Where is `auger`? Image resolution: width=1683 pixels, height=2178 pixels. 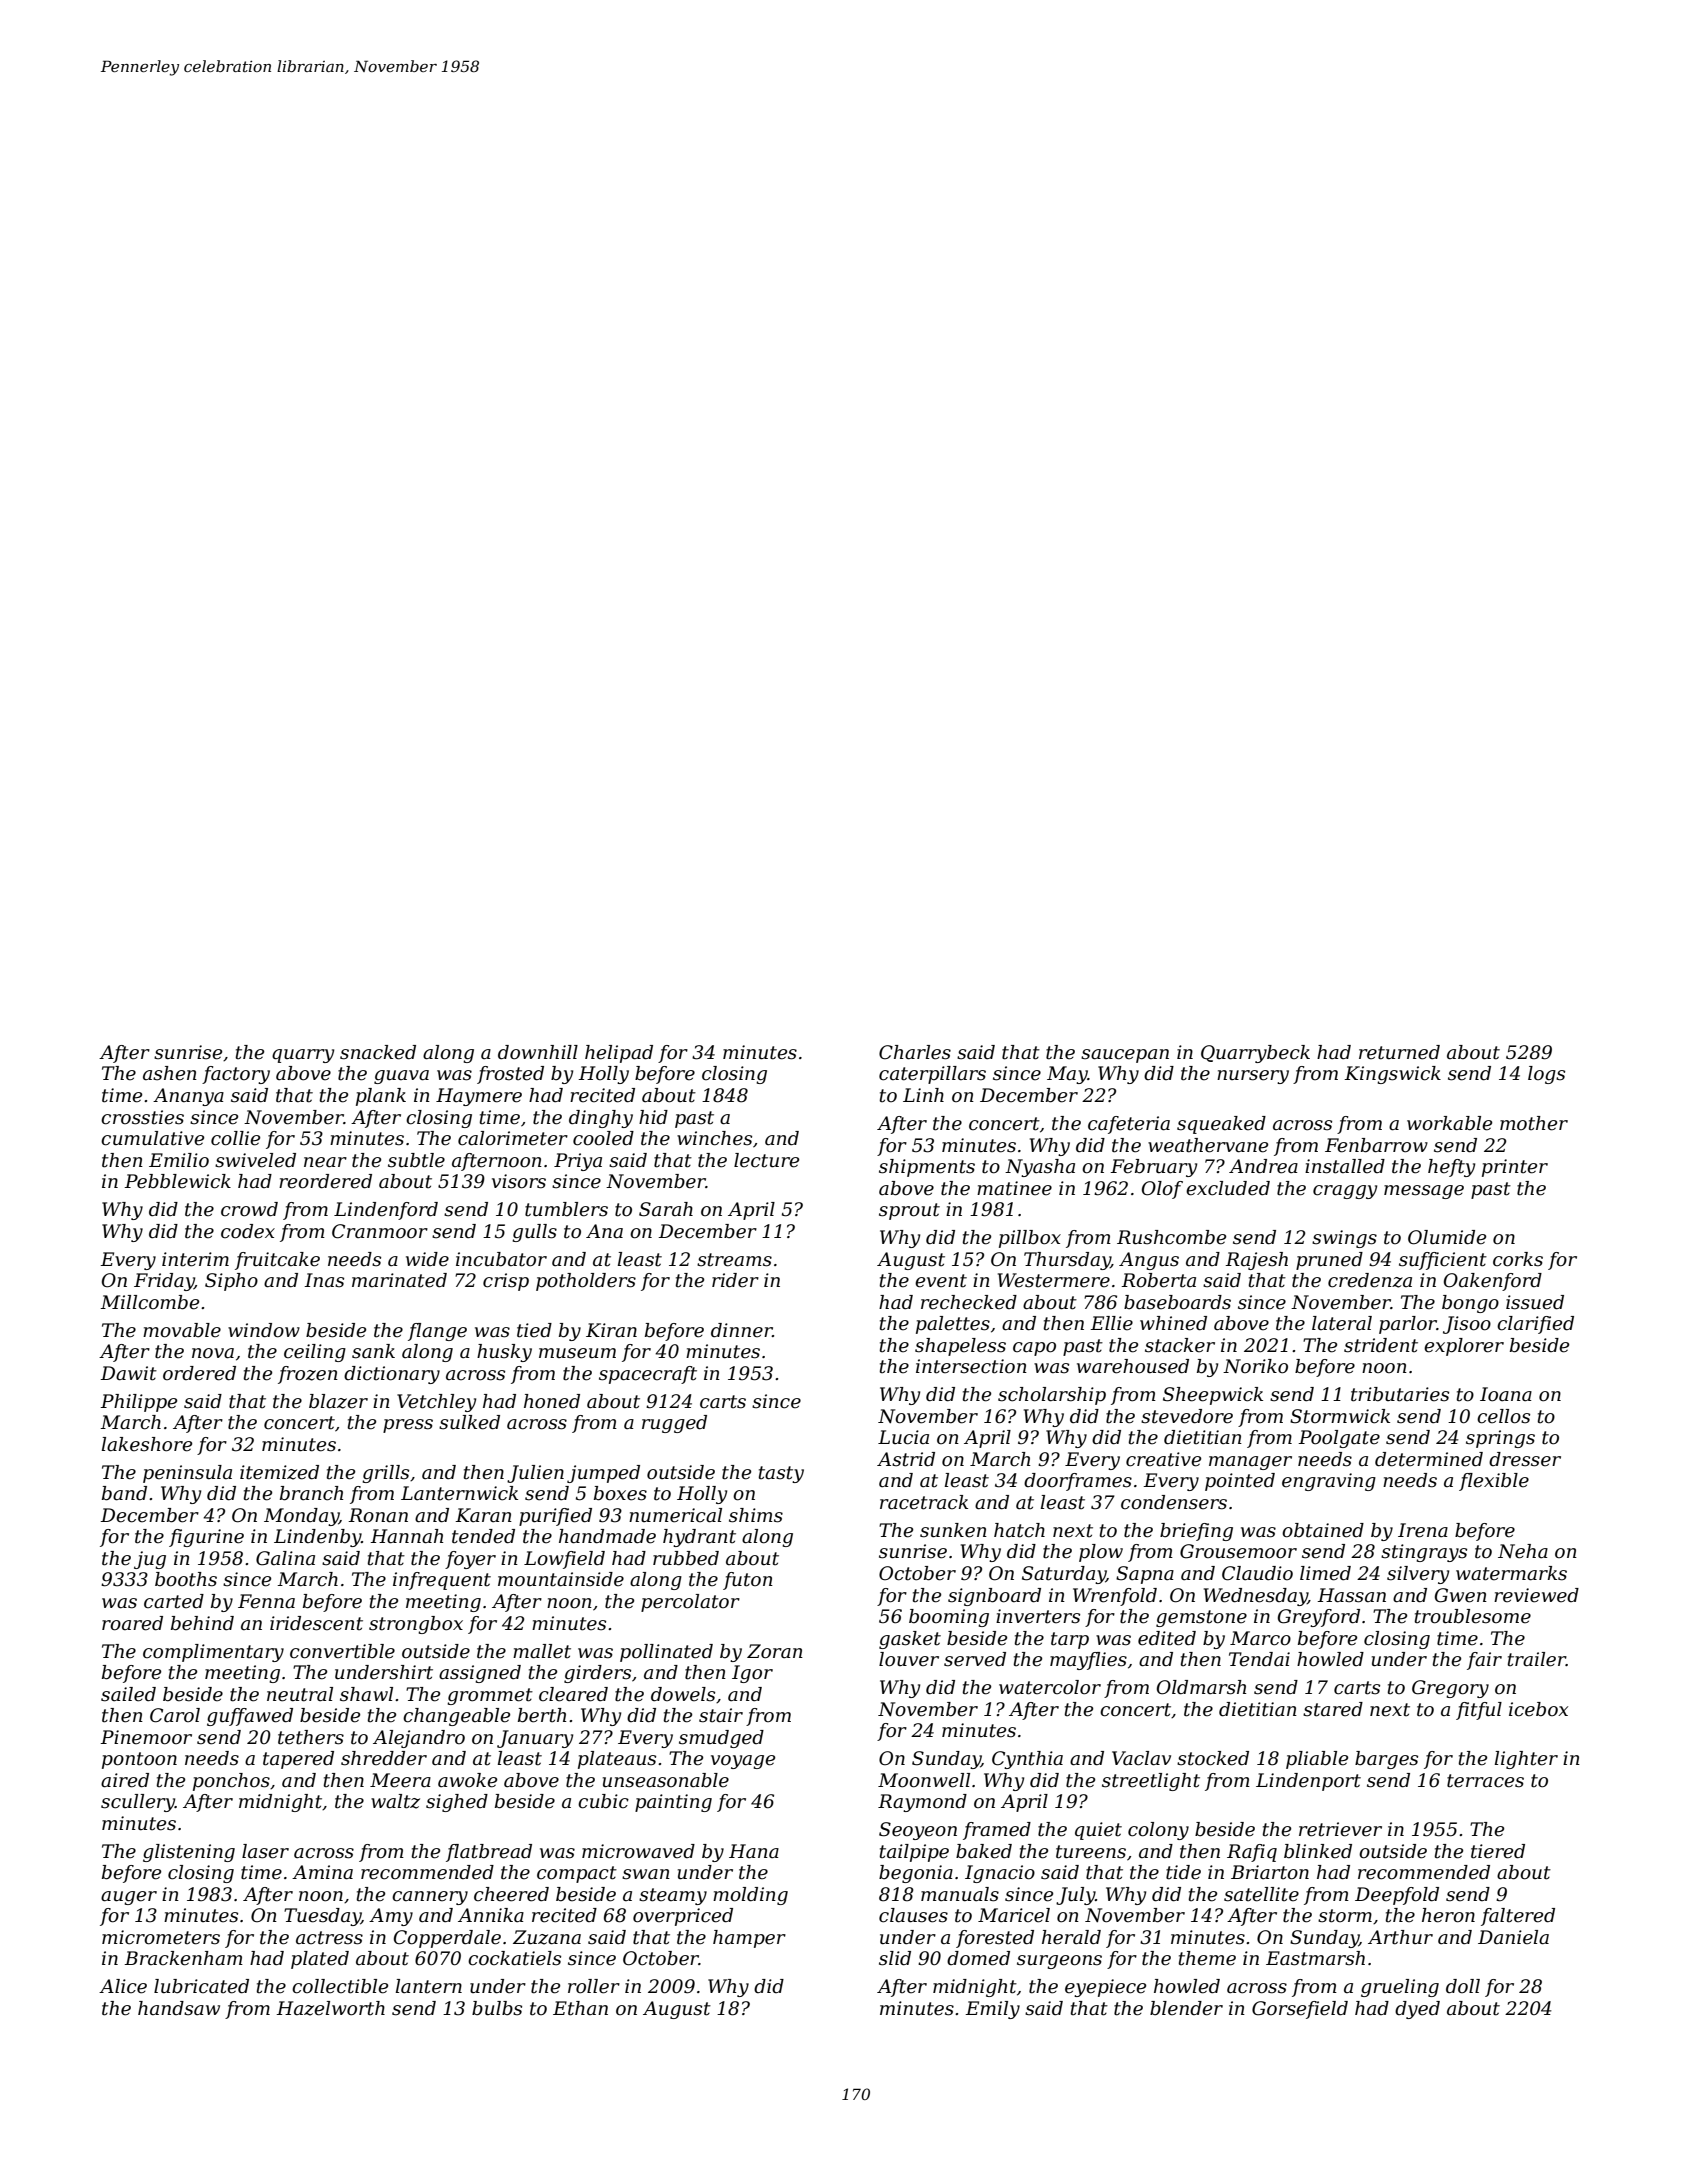
auger is located at coordinates (129, 1898).
